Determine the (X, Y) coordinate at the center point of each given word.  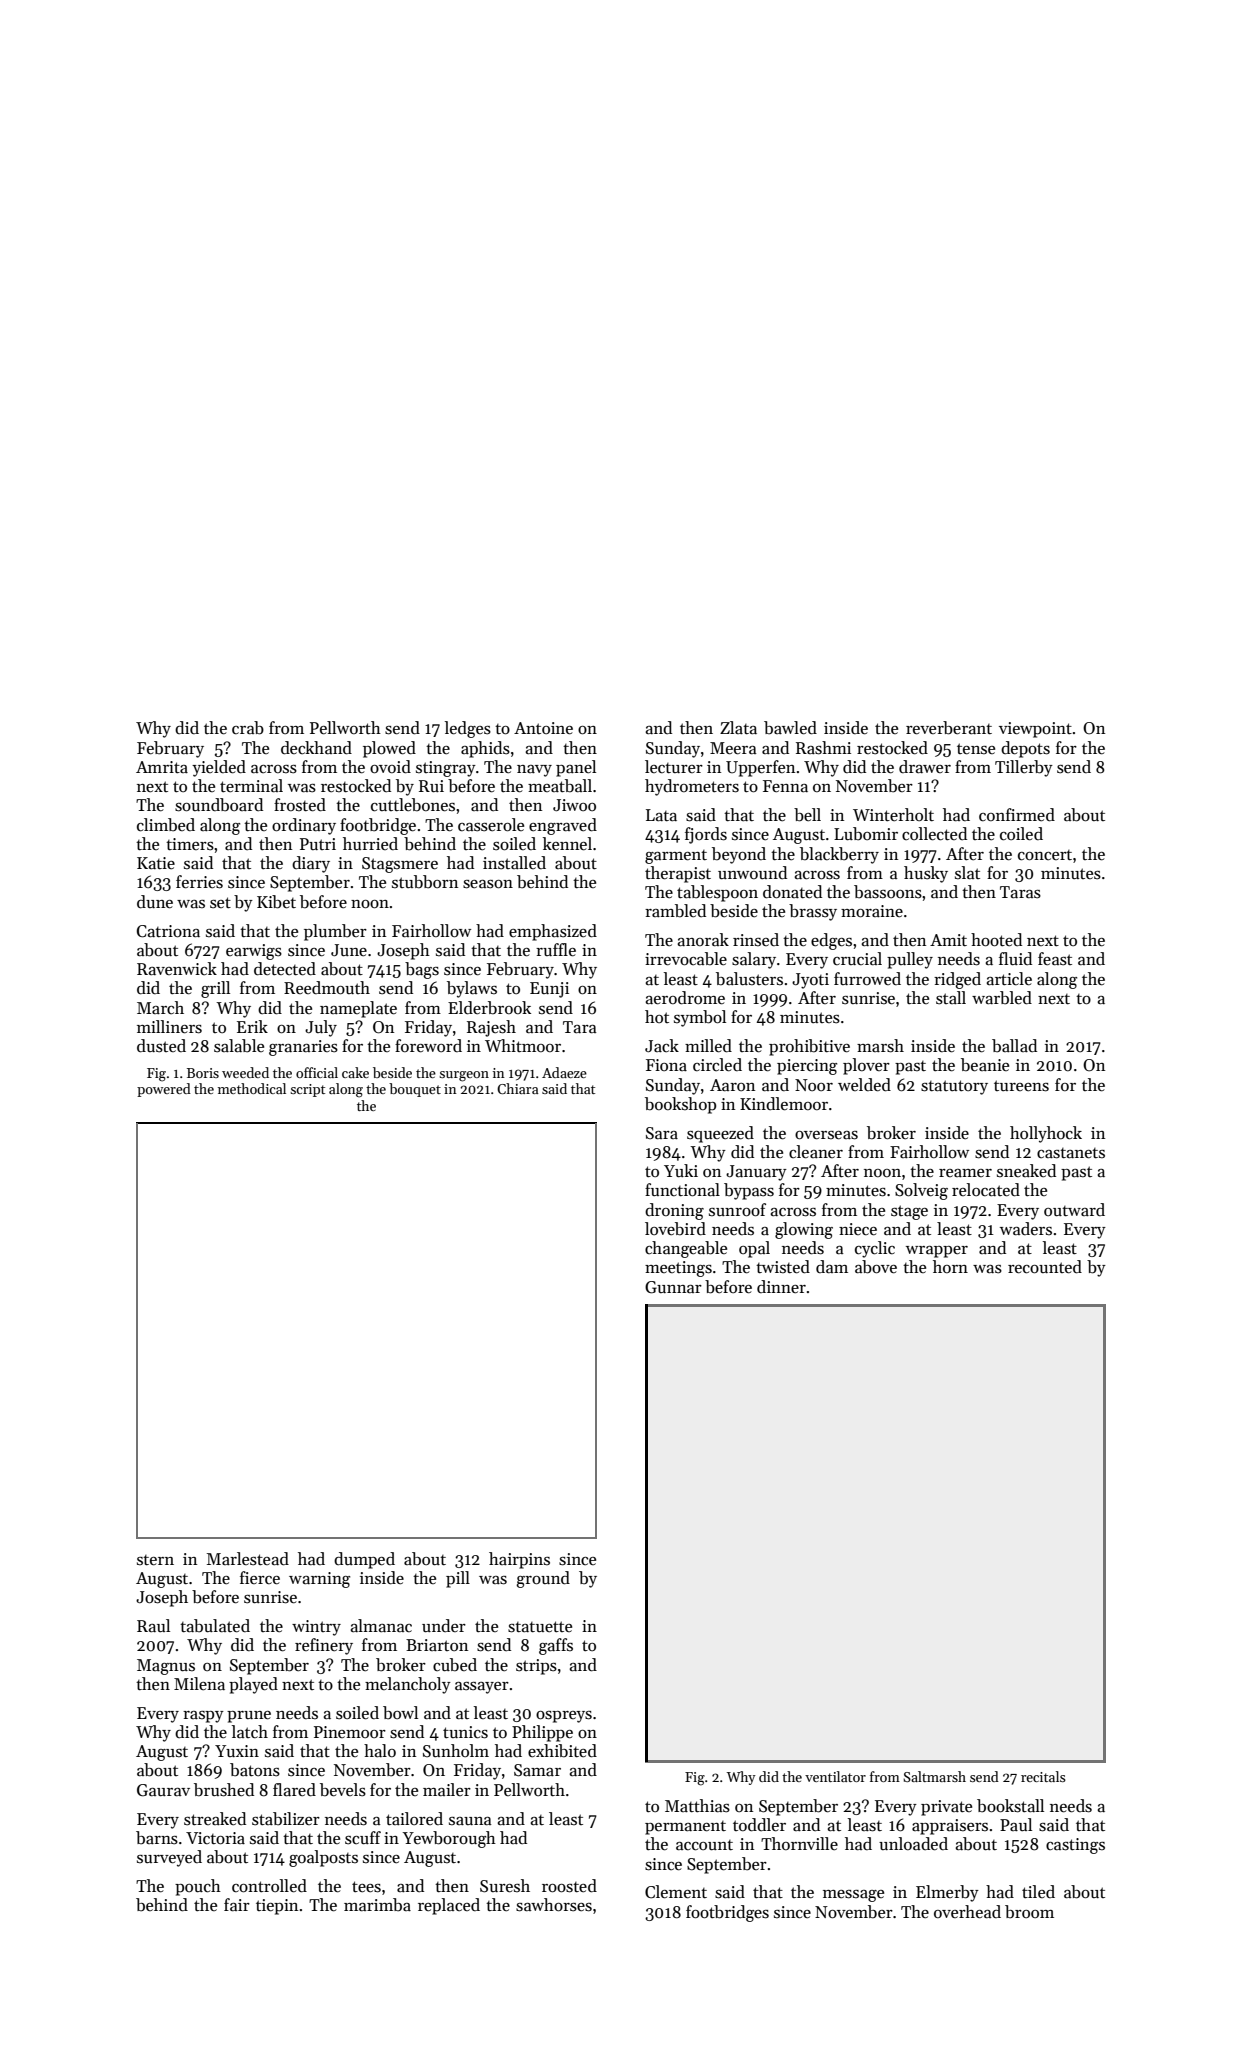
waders (1026, 1229)
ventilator (835, 1776)
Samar (537, 1770)
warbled (1002, 998)
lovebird (675, 1229)
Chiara (518, 1088)
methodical (252, 1088)
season (488, 884)
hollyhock (1046, 1134)
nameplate (358, 1009)
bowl (400, 1713)
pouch (198, 1887)
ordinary (304, 826)
